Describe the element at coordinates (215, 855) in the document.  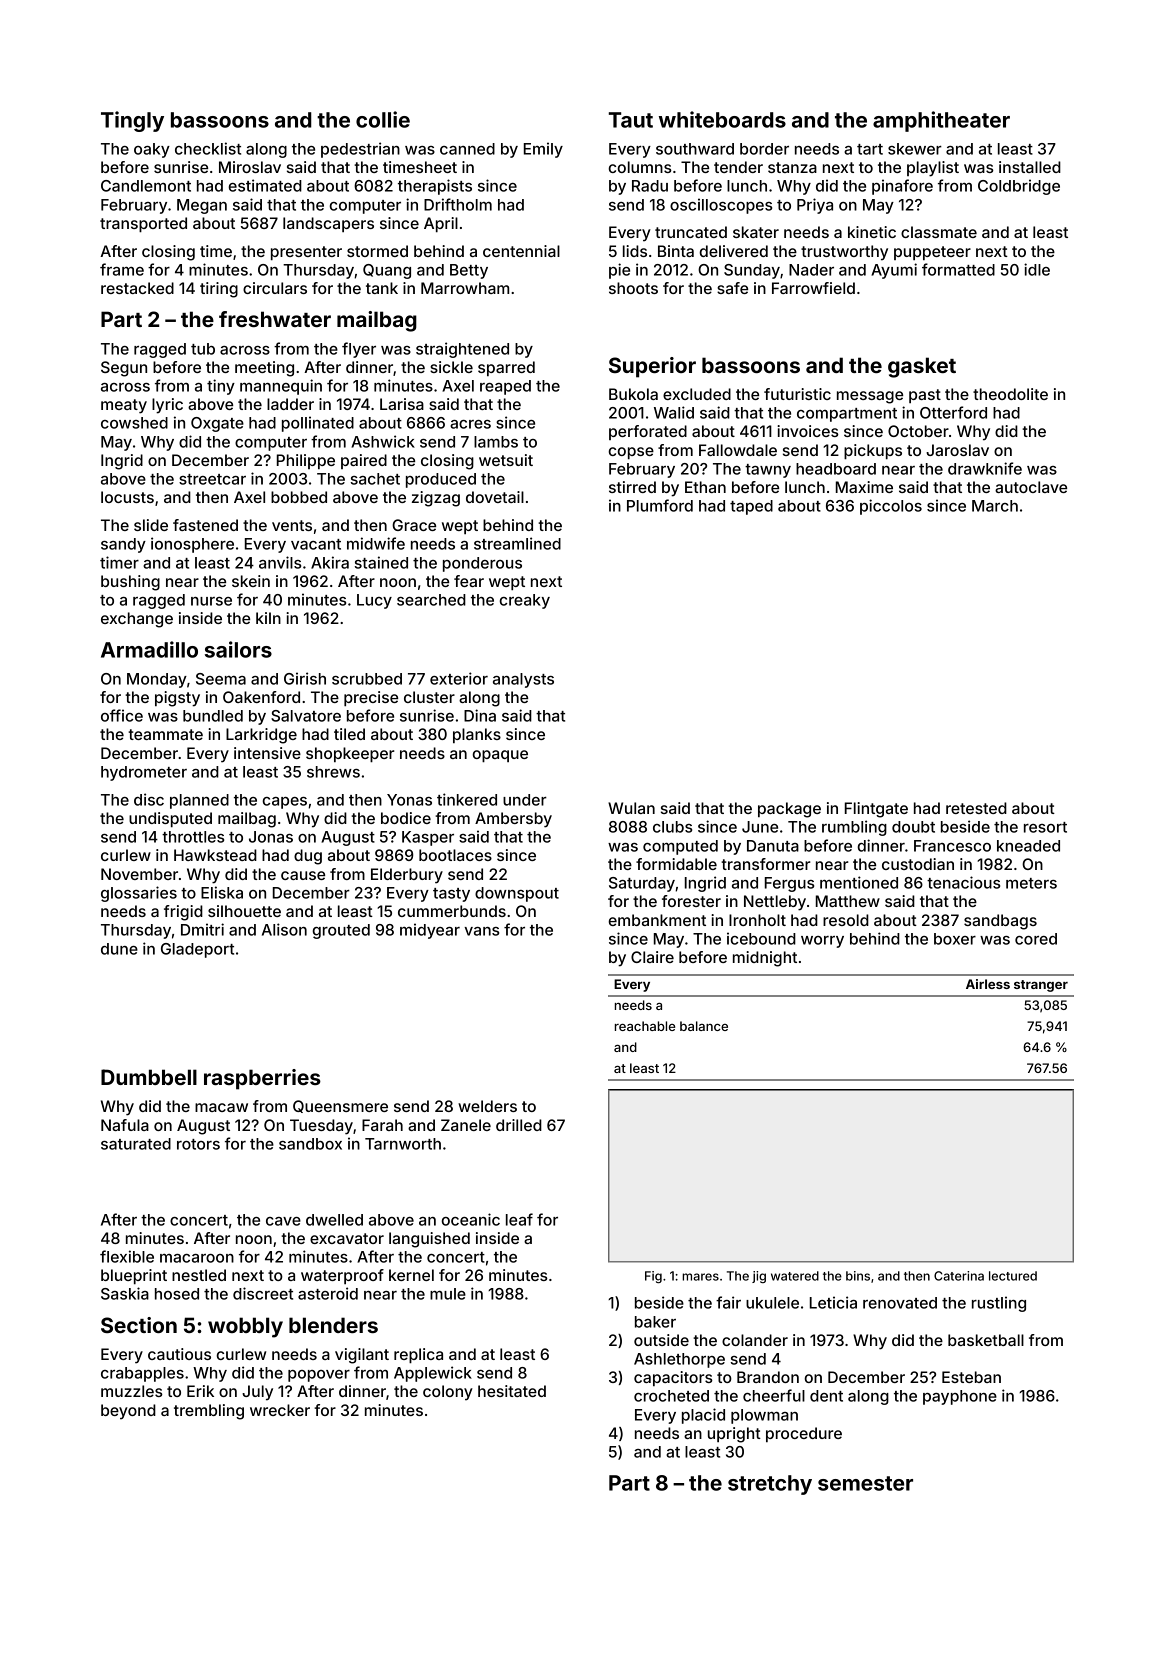
I see `Hawkstead` at that location.
